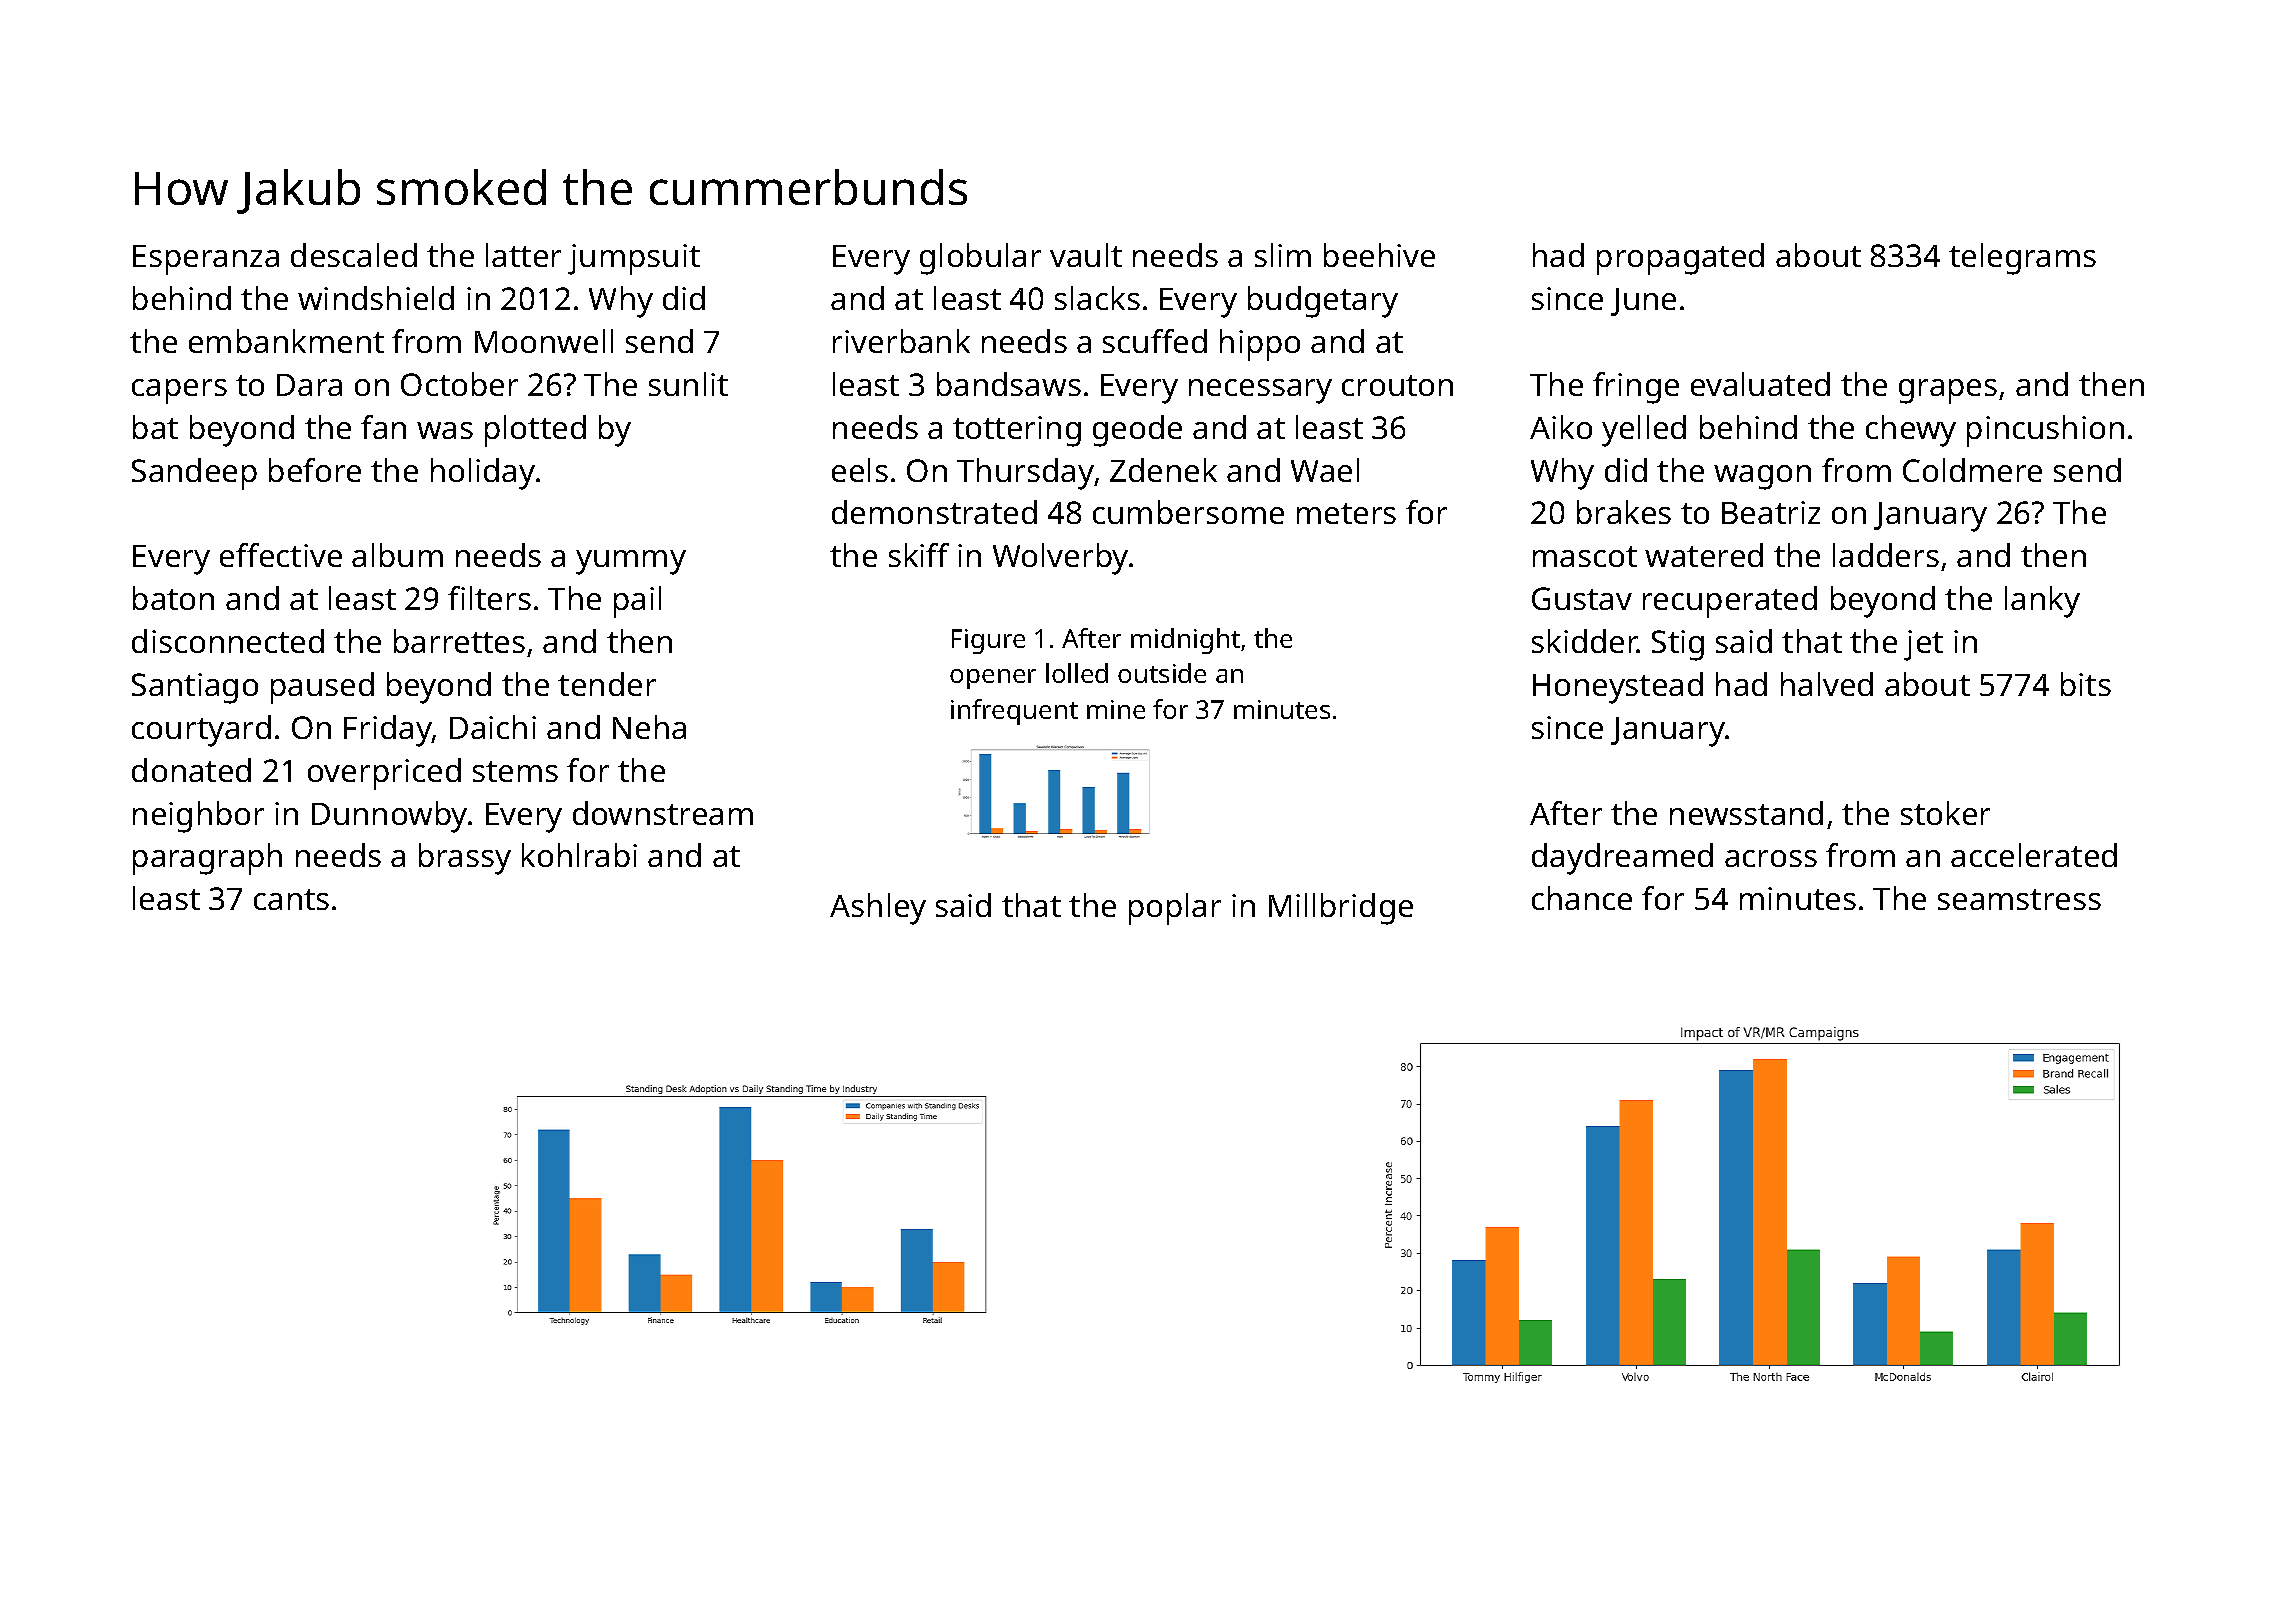 This screenshot has width=2292, height=1620. What do you see at coordinates (483, 474) in the screenshot?
I see `holiday` at bounding box center [483, 474].
